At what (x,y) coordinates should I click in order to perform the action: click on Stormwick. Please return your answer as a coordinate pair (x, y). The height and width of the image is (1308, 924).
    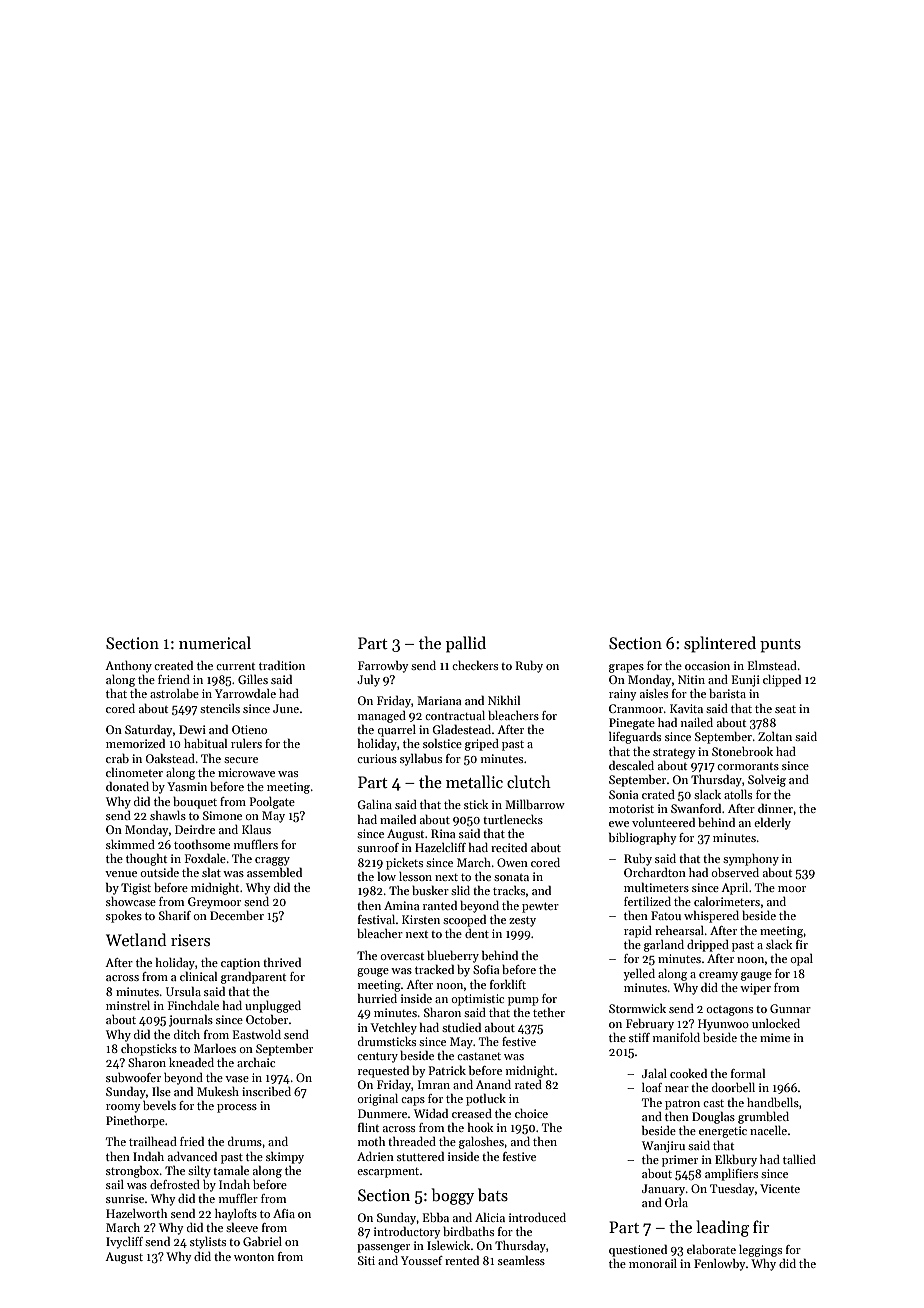
    Looking at the image, I should click on (637, 1008).
